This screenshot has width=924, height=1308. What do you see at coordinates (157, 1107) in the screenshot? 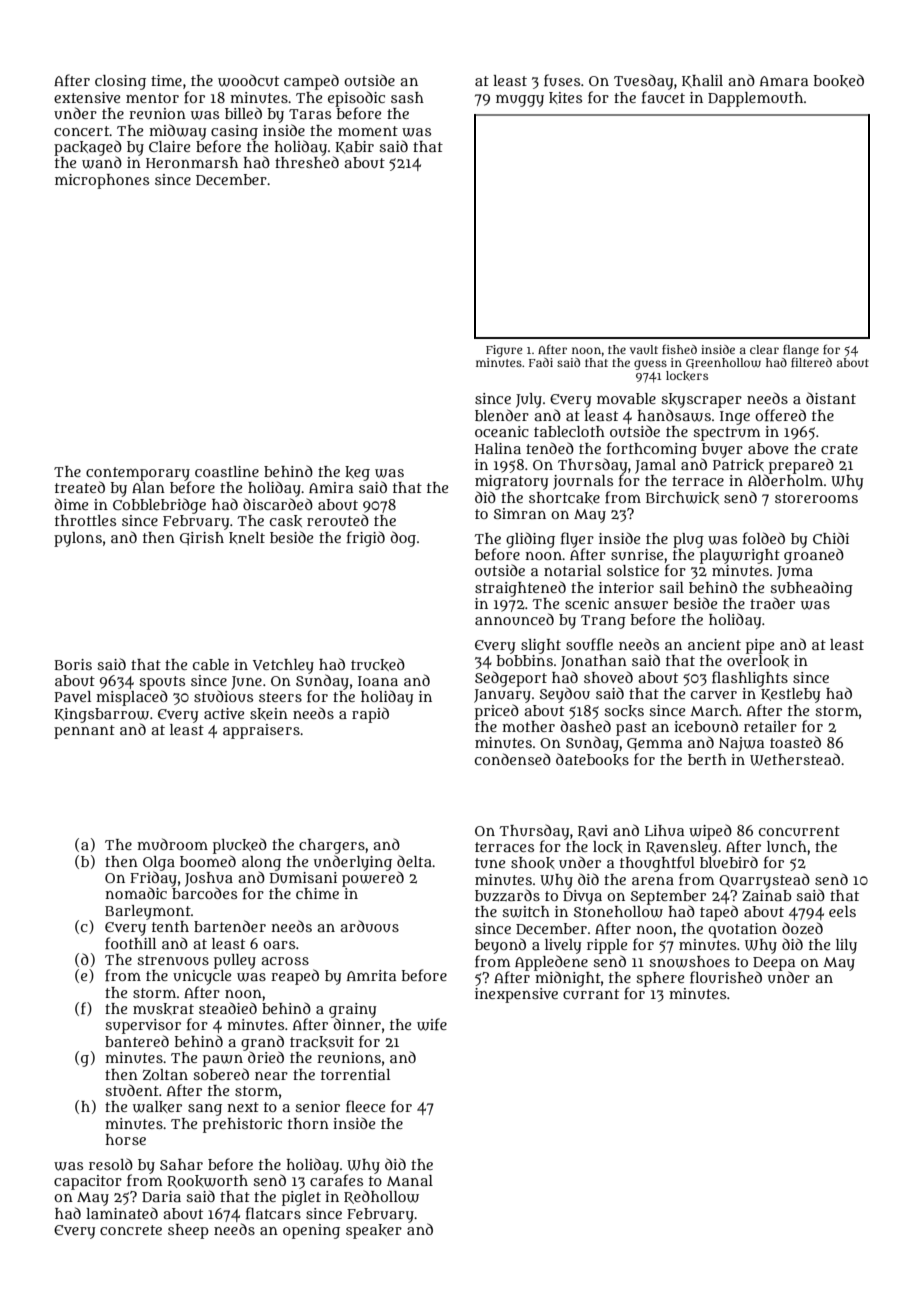
I see `walker` at bounding box center [157, 1107].
